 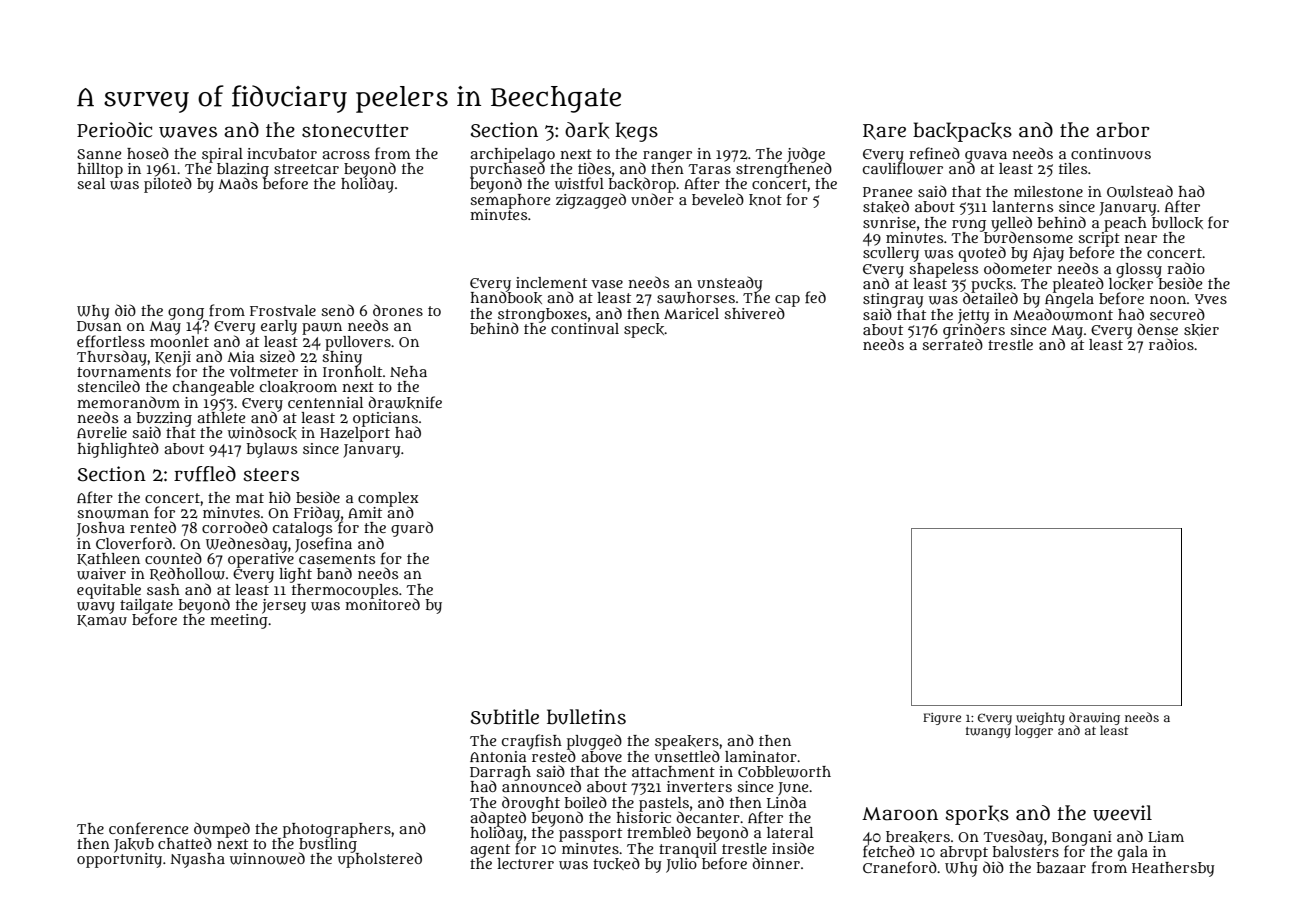 What do you see at coordinates (579, 183) in the document?
I see `wistful` at bounding box center [579, 183].
